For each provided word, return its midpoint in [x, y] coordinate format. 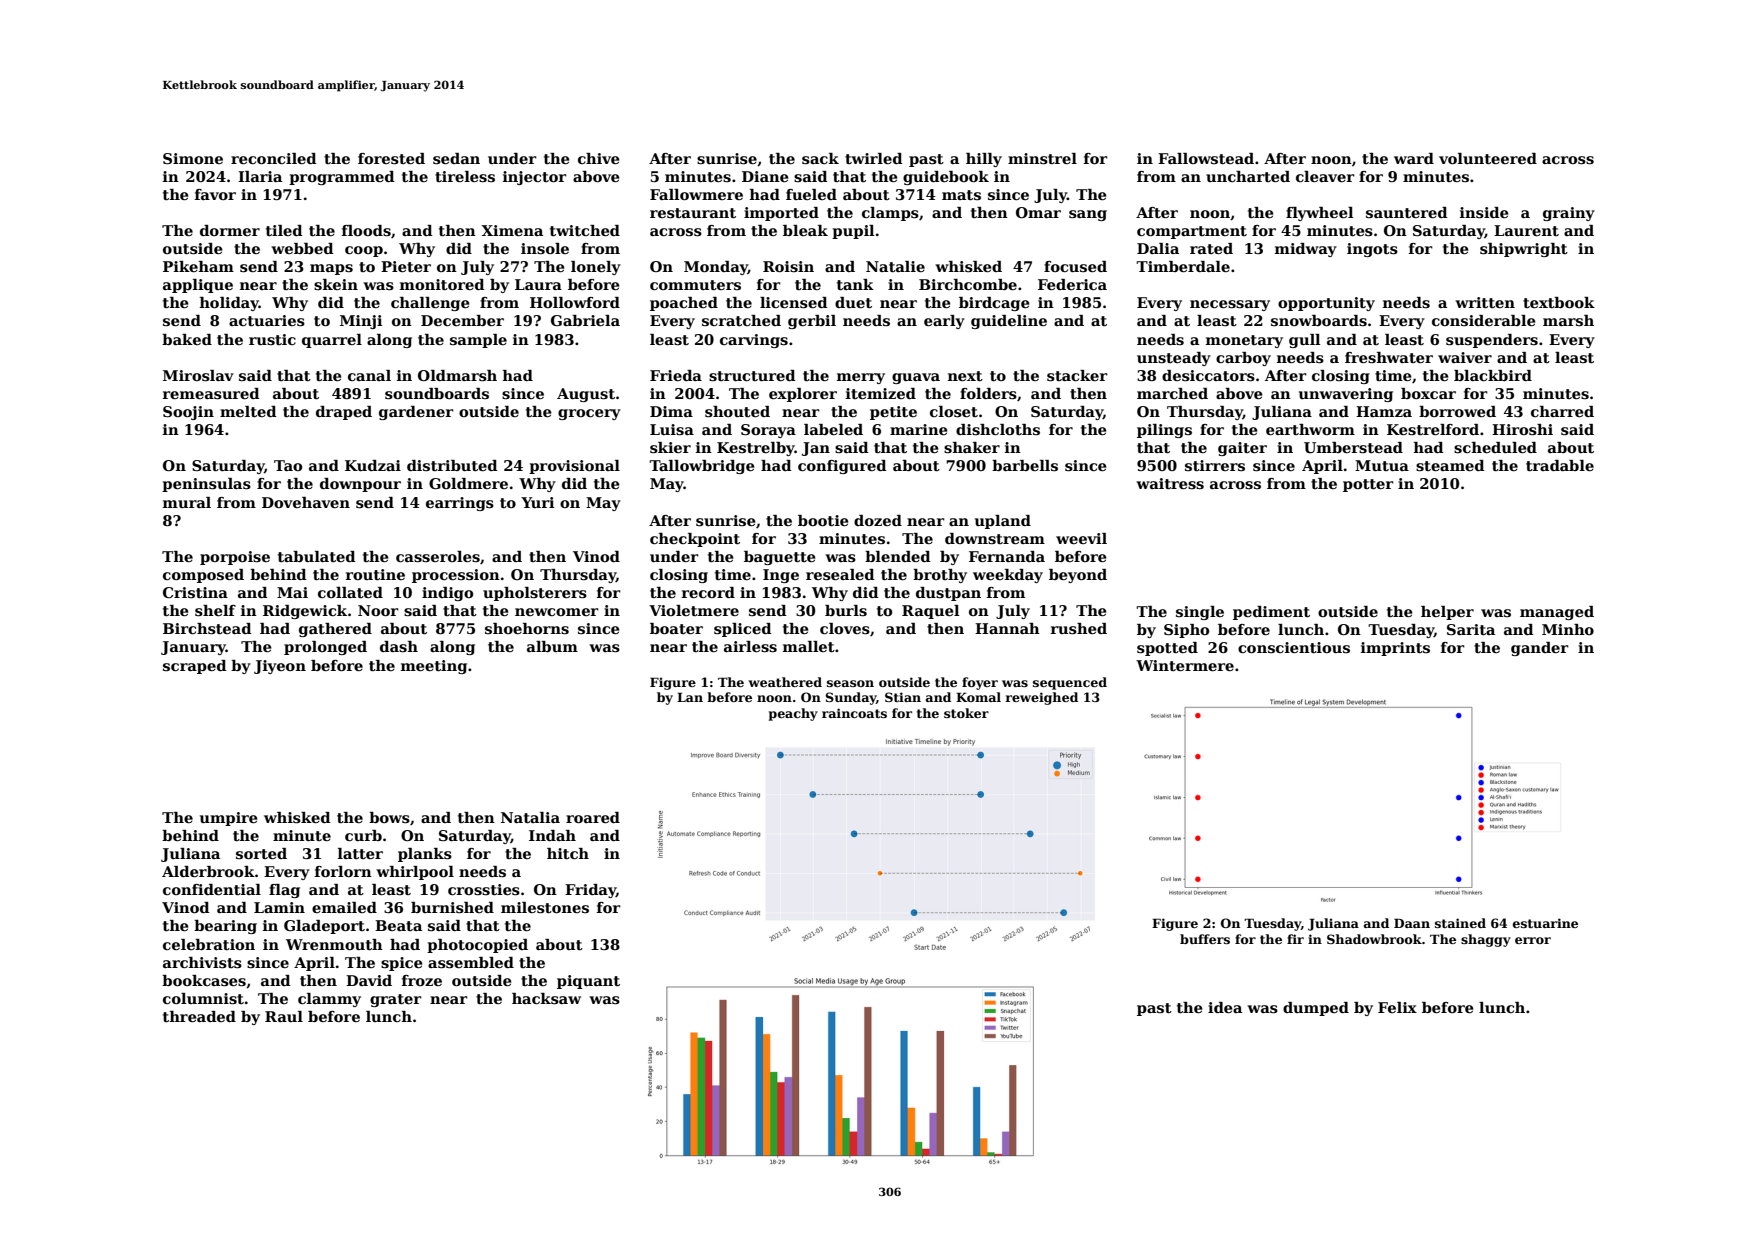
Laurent [1526, 230]
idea [1225, 1007]
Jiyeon [280, 667]
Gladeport [324, 927]
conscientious [1294, 647]
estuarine [1545, 923]
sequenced [1070, 683]
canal [369, 375]
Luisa [672, 429]
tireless [465, 176]
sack [820, 159]
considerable [1484, 320]
